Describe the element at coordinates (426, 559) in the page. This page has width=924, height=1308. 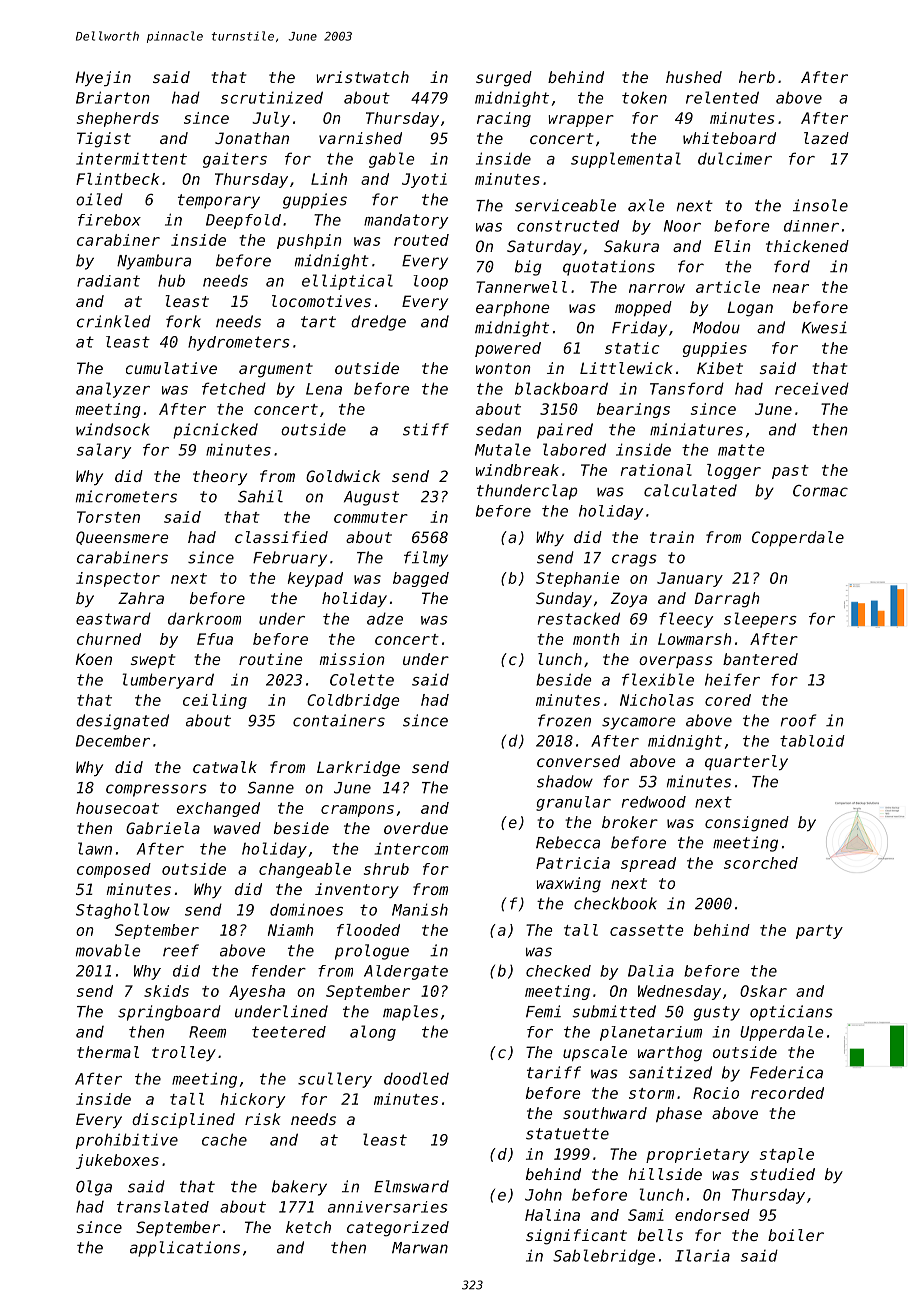
I see `filmy` at that location.
